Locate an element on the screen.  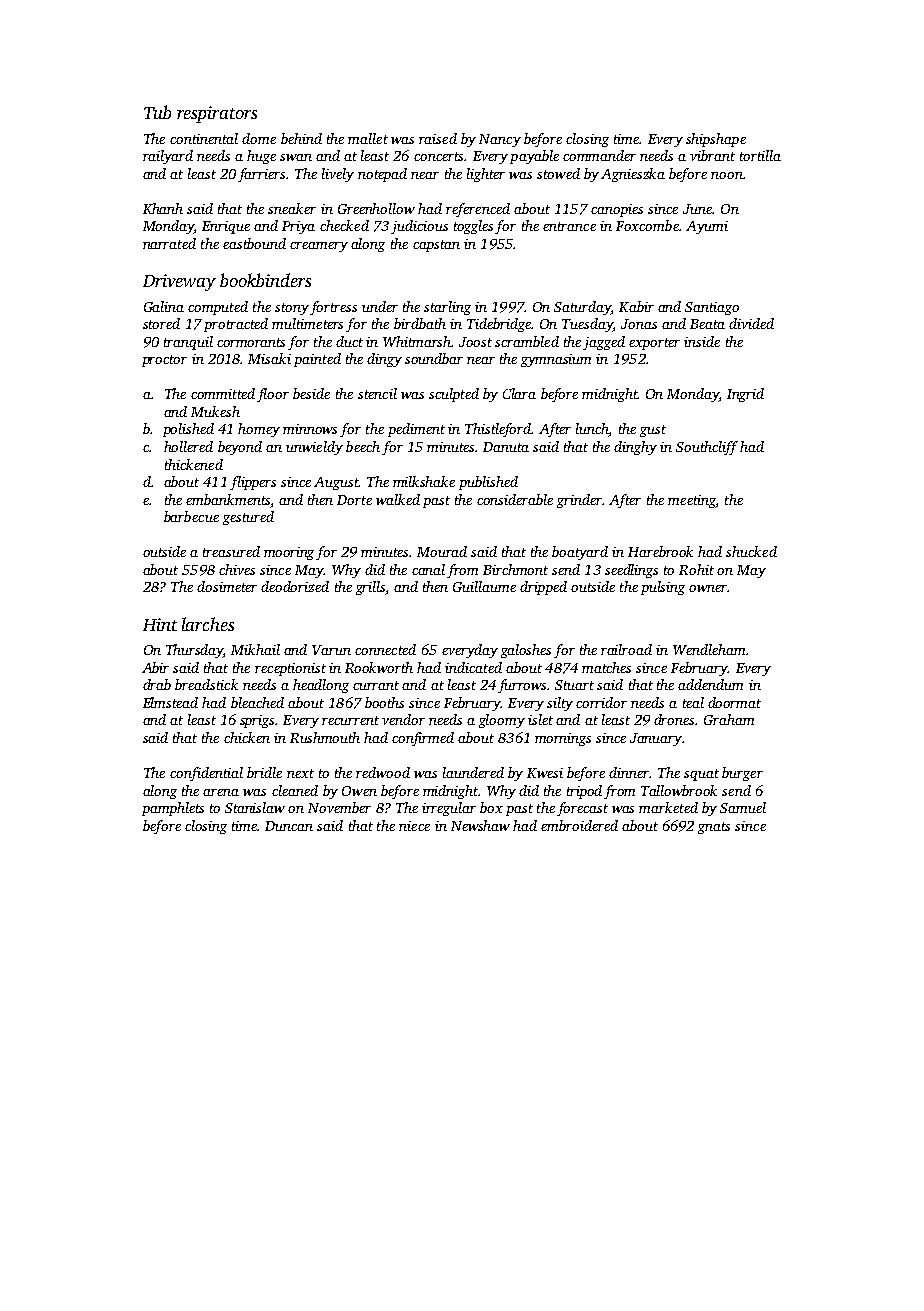
Tub is located at coordinates (157, 112).
